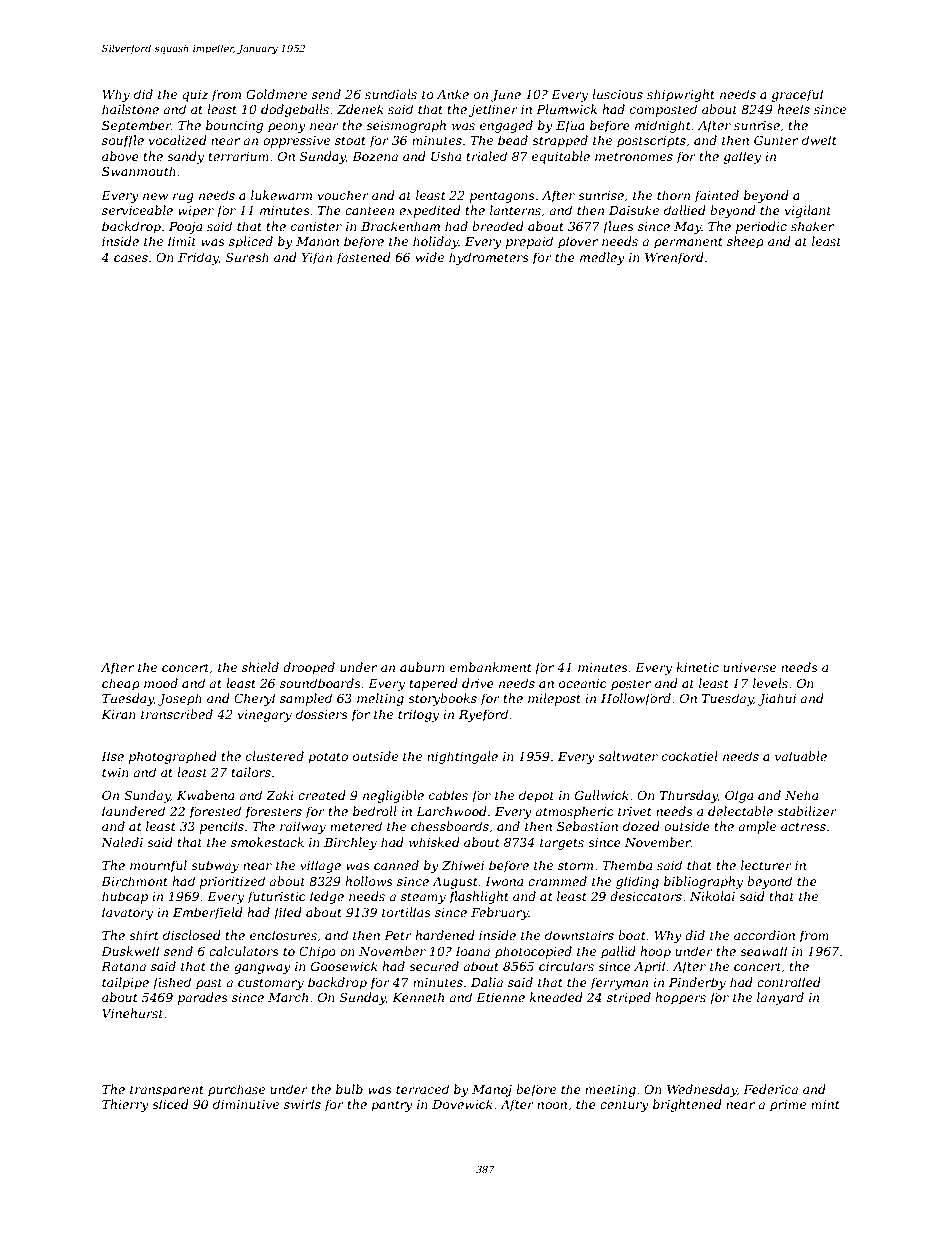 This screenshot has height=1233, width=952. I want to click on purchase, so click(236, 1090).
